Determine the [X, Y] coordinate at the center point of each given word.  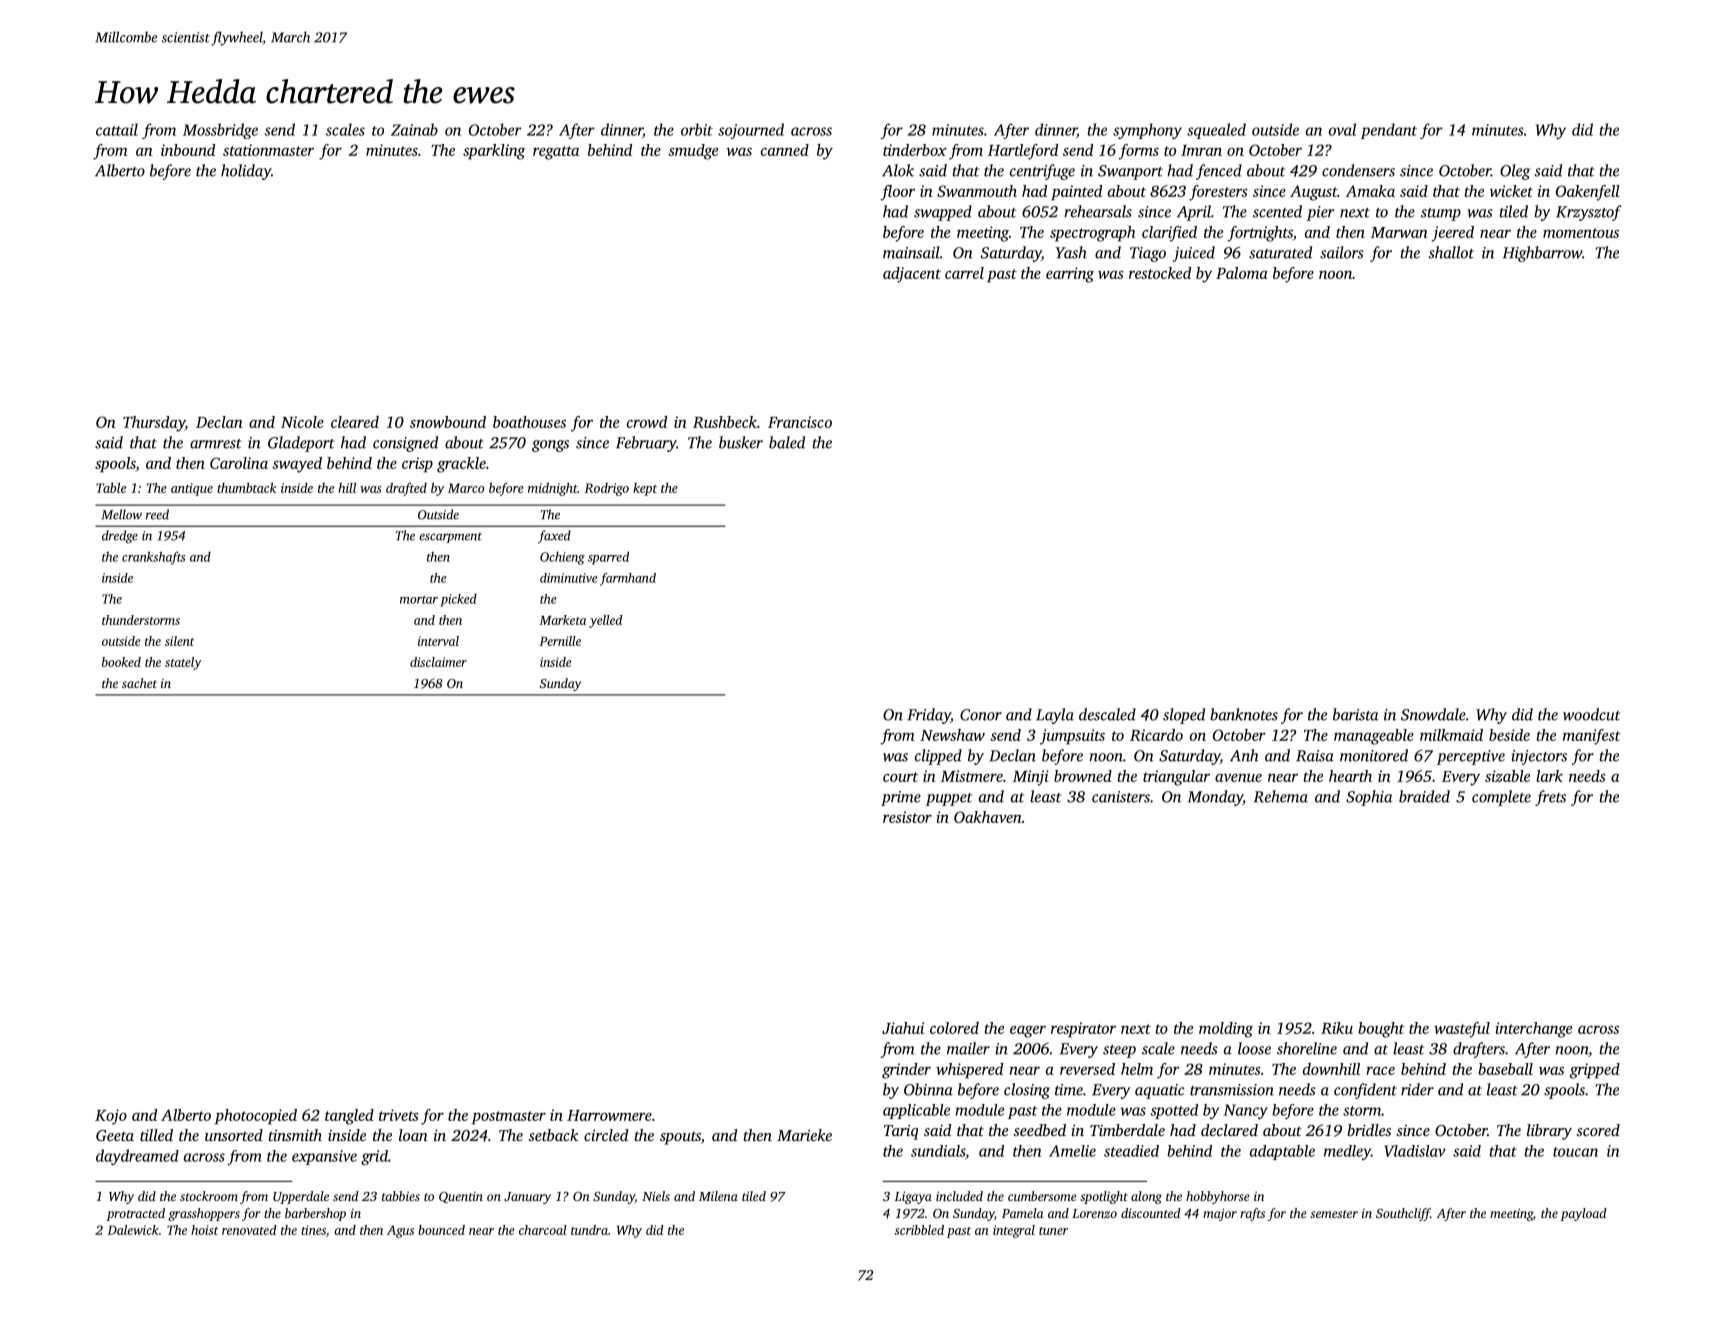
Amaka [1370, 191]
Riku [1337, 1028]
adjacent [912, 275]
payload [1583, 1214]
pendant [1389, 131]
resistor [907, 817]
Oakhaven [988, 817]
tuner [1053, 1231]
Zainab [414, 129]
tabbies [401, 1196]
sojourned [751, 131]
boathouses [529, 422]
